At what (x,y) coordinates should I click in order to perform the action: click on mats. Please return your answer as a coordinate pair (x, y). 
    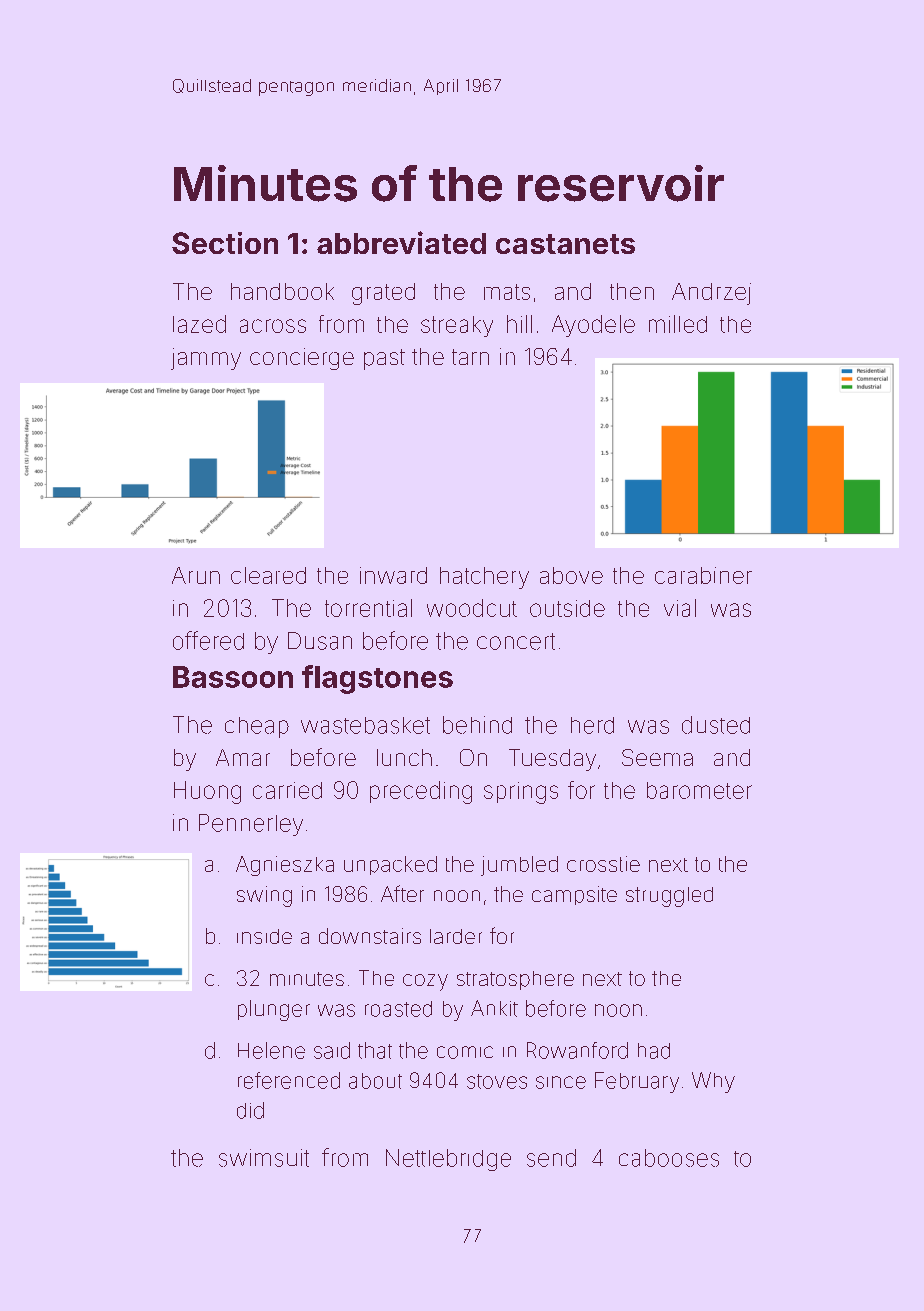
    Looking at the image, I should click on (507, 292).
